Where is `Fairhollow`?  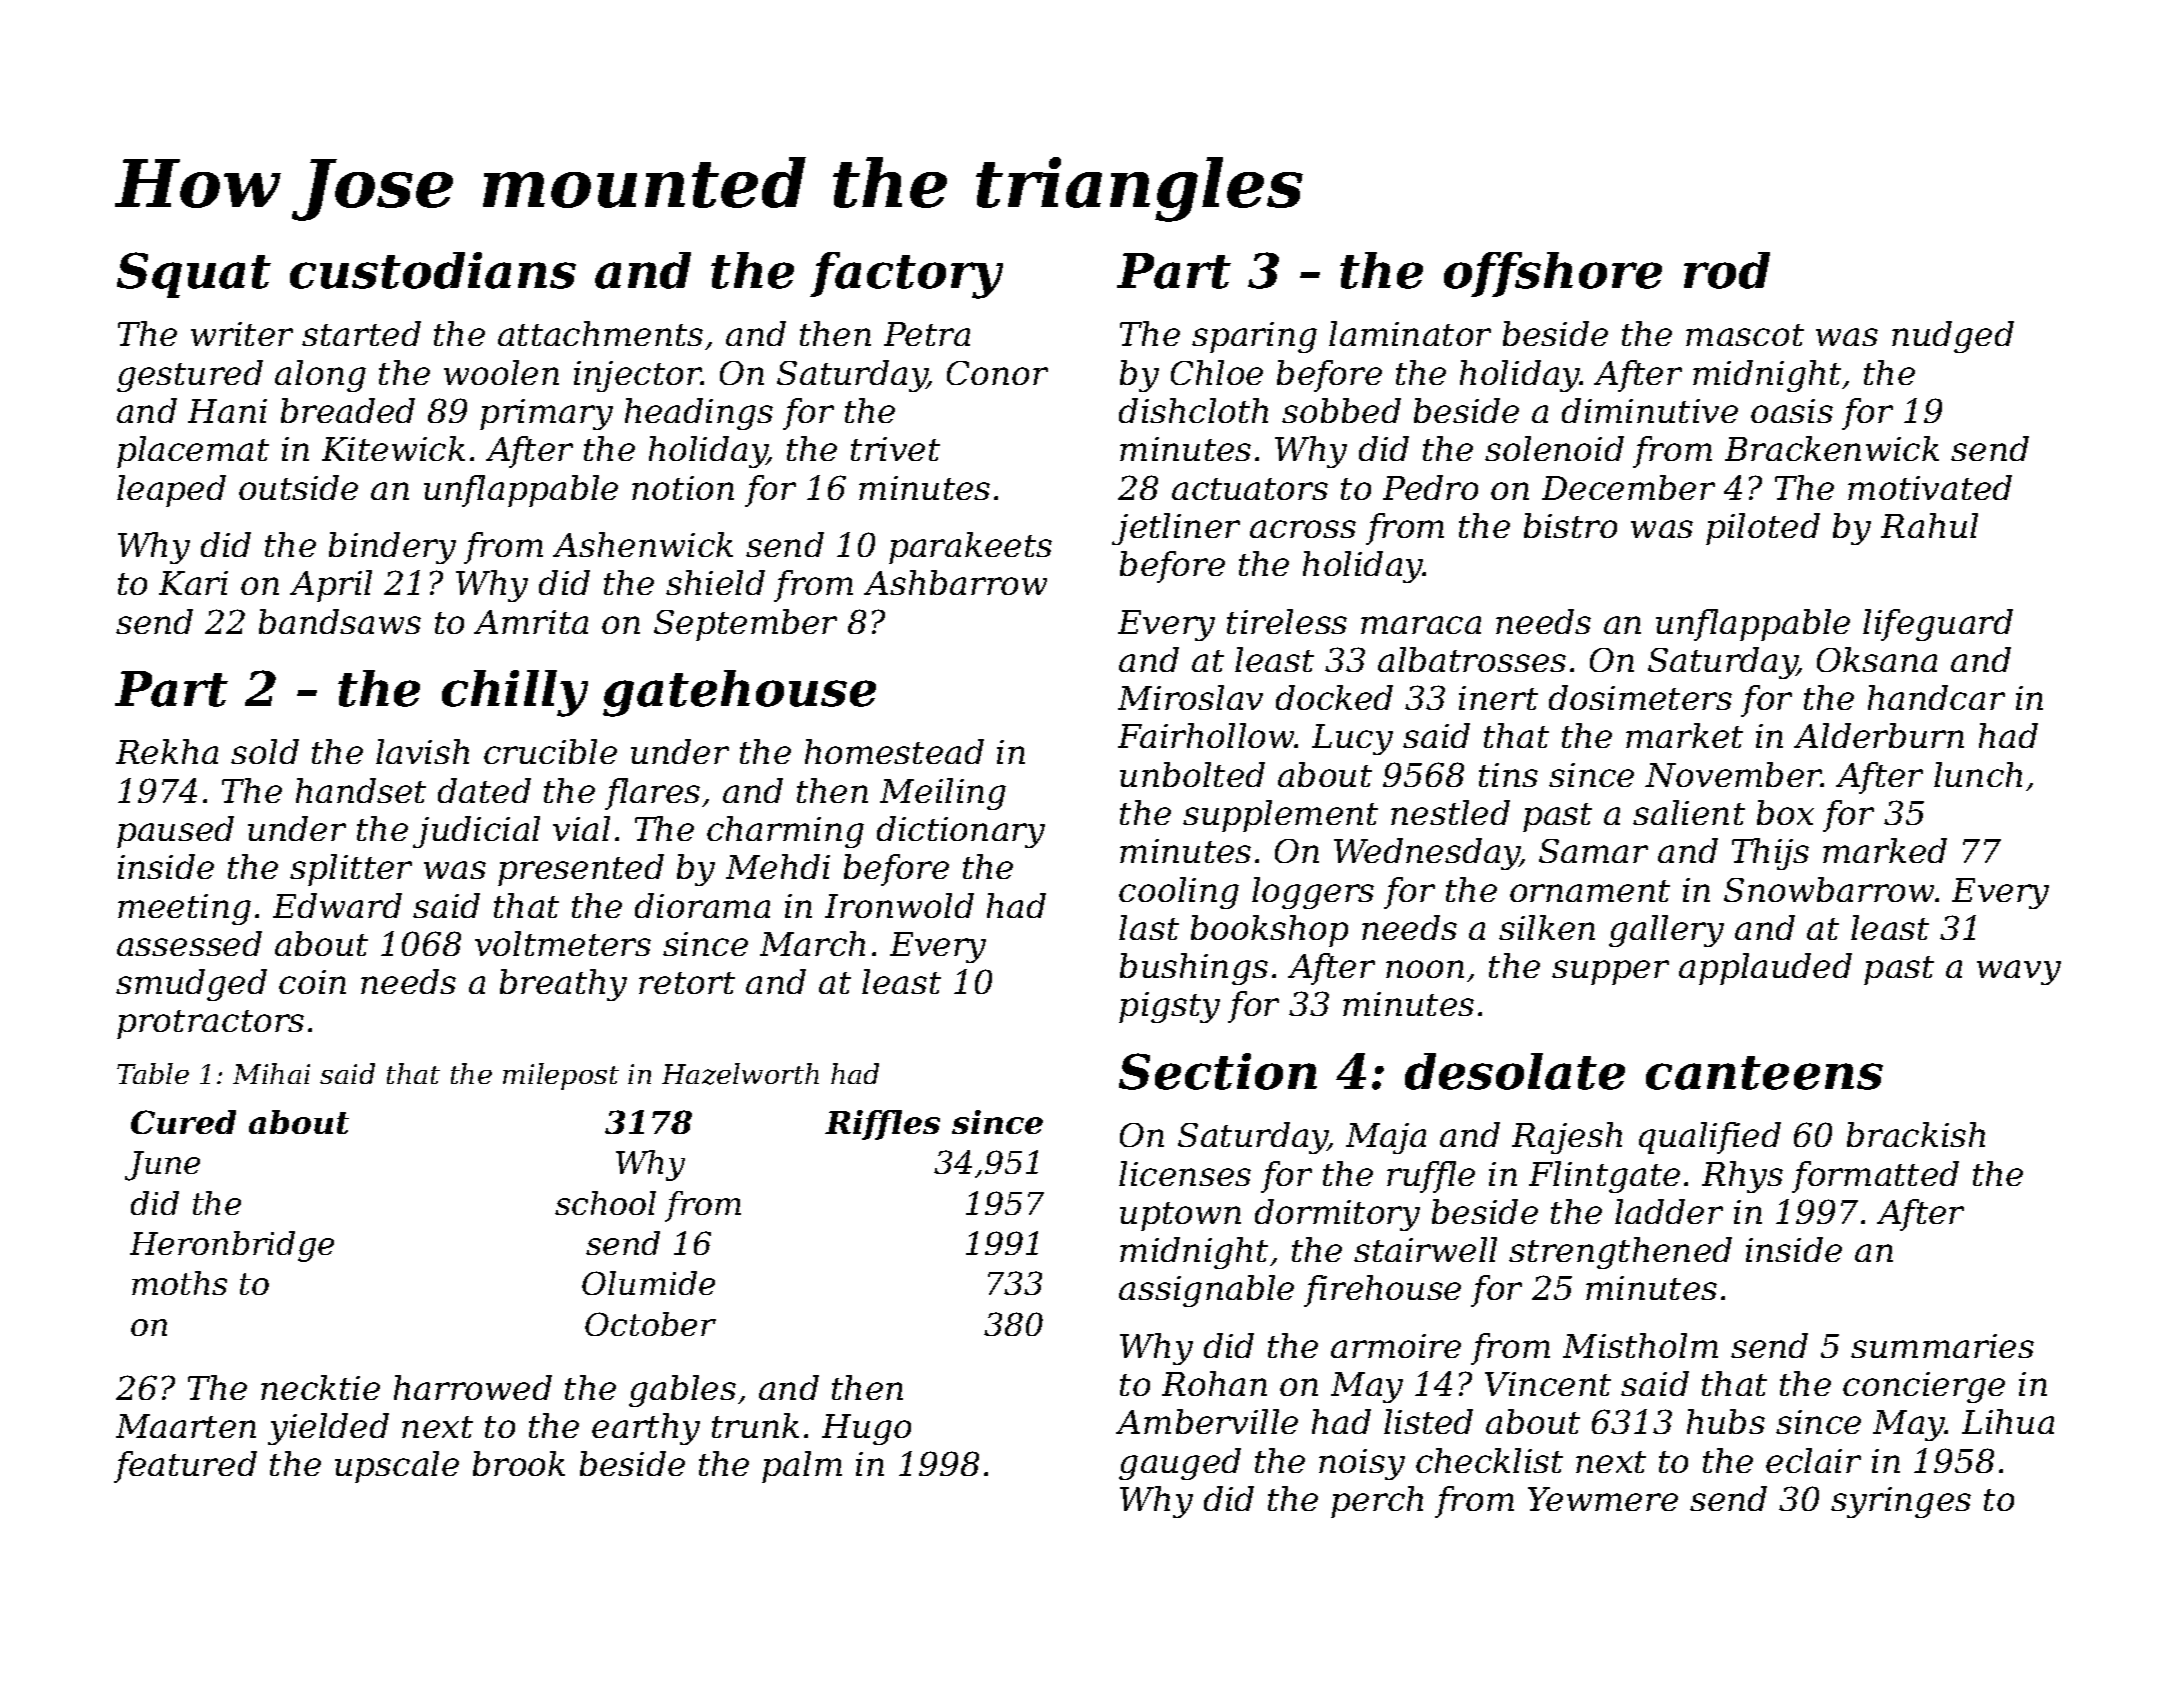
Fairhollow is located at coordinates (1206, 735).
